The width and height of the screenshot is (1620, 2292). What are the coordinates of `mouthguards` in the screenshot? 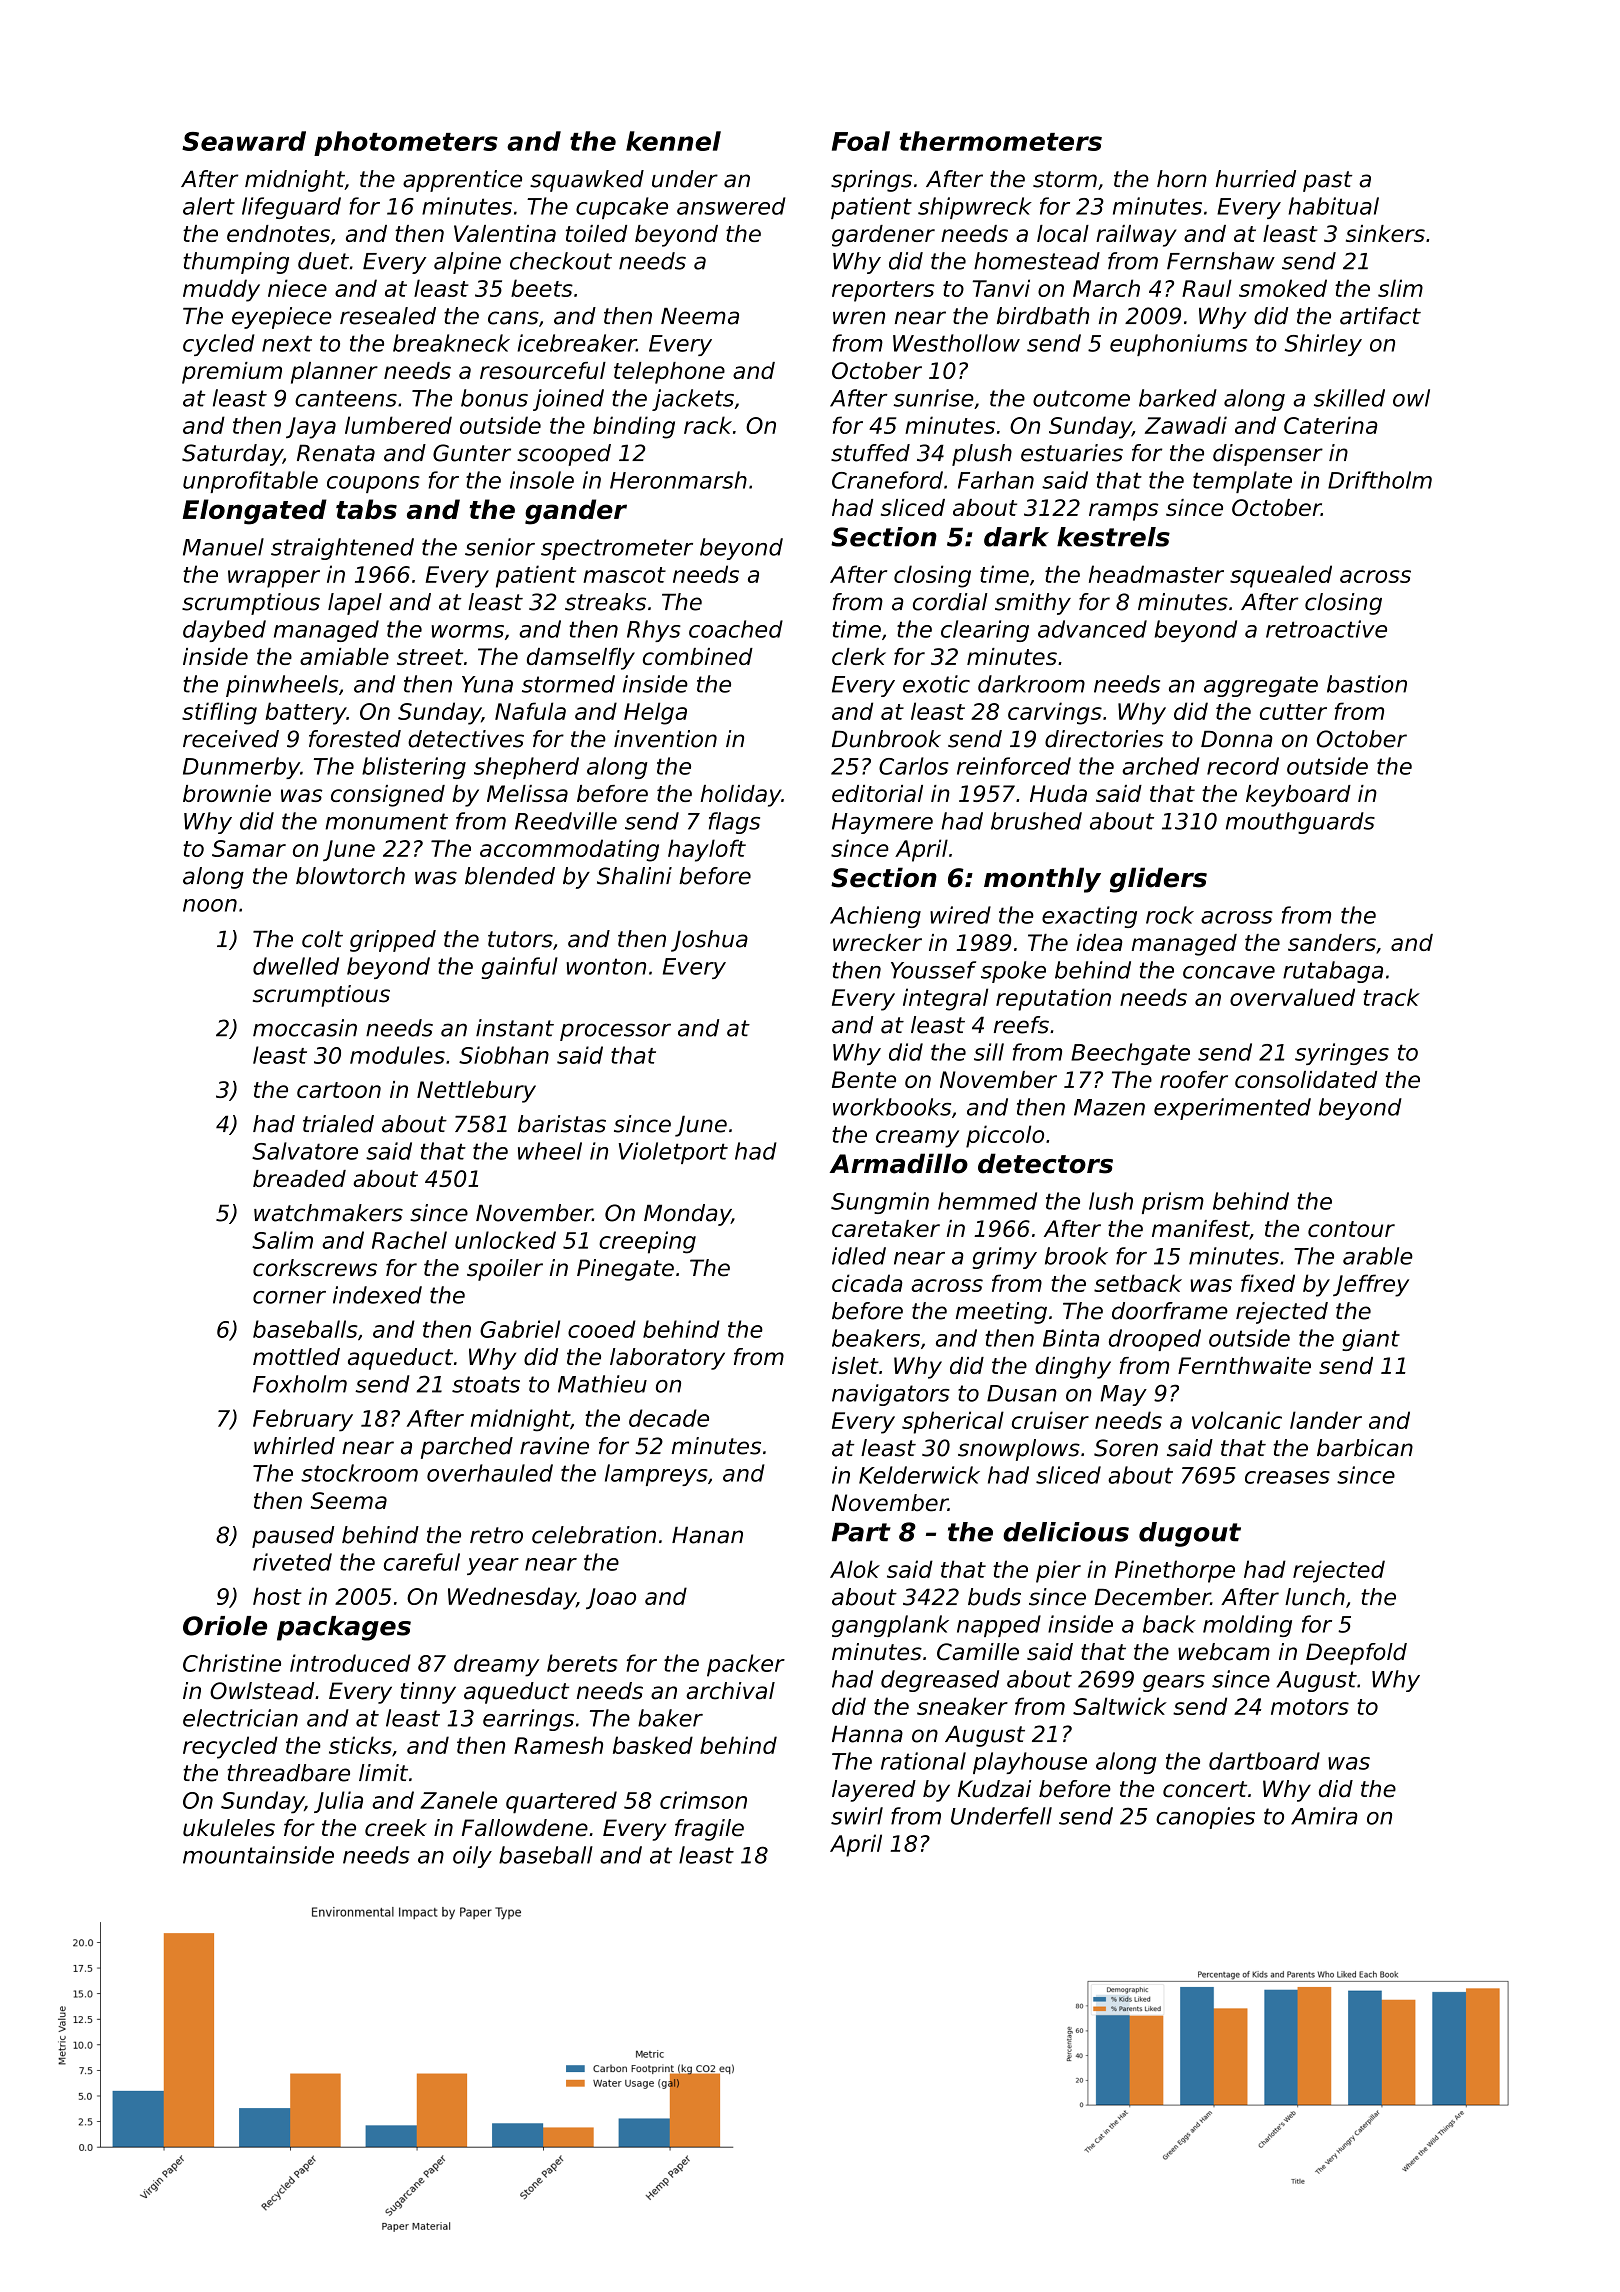 It's located at (1300, 823).
